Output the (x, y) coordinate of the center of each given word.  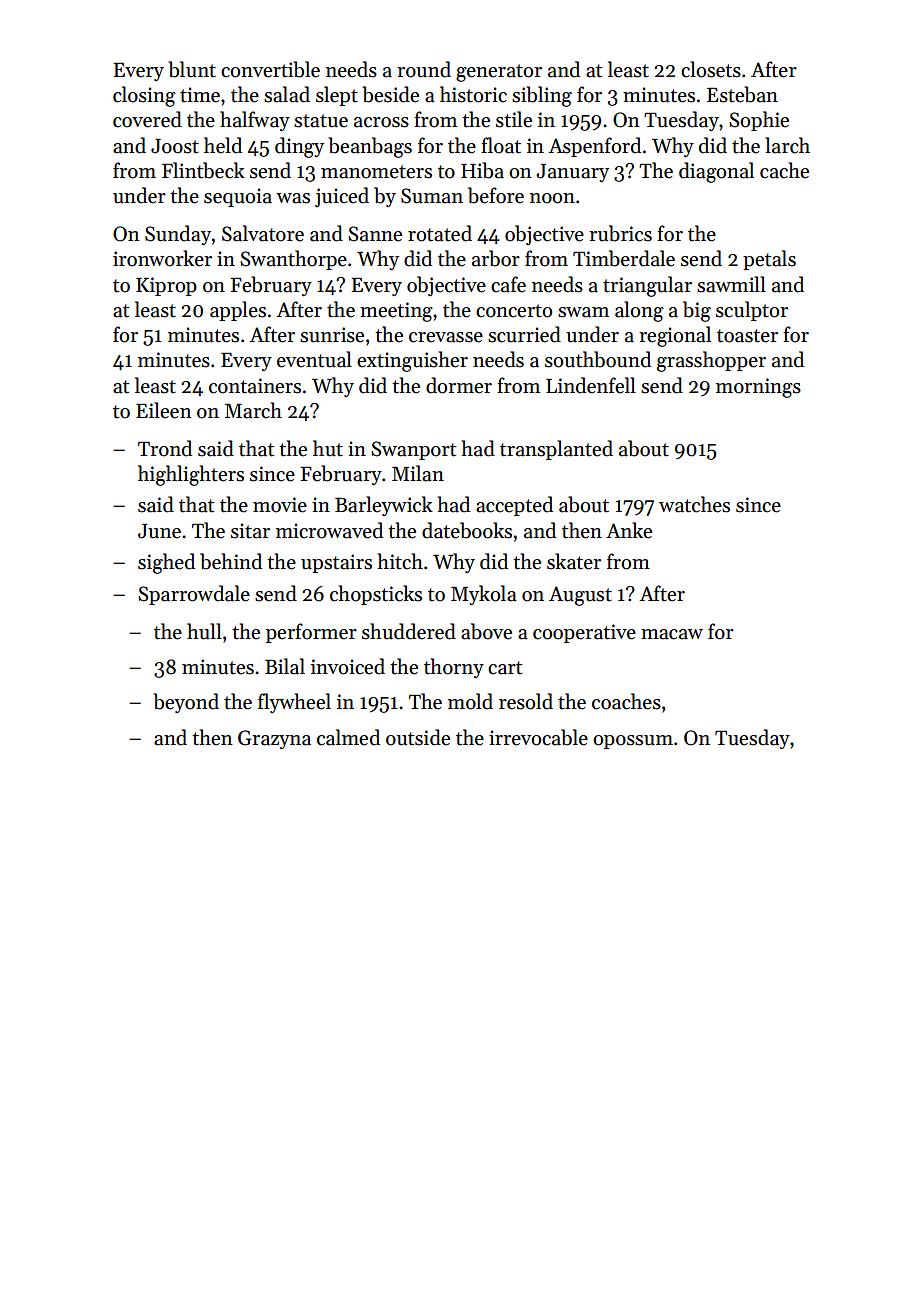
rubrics (620, 233)
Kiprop (166, 286)
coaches (626, 701)
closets (711, 69)
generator (499, 73)
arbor (496, 258)
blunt (192, 69)
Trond (165, 448)
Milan (418, 473)
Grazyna (274, 739)
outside (418, 737)
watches (694, 504)
